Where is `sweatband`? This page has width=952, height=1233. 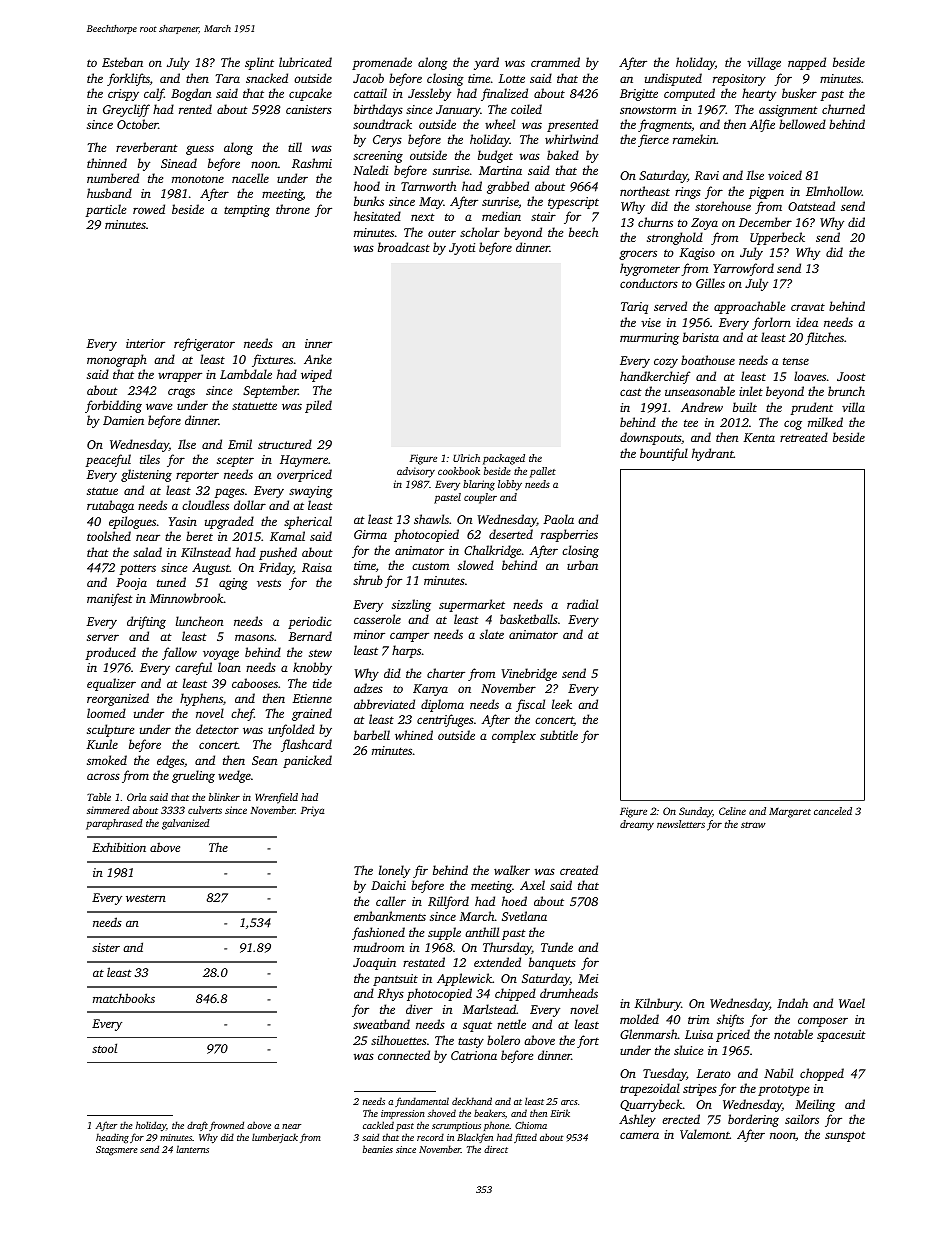
sweatband is located at coordinates (381, 1024).
